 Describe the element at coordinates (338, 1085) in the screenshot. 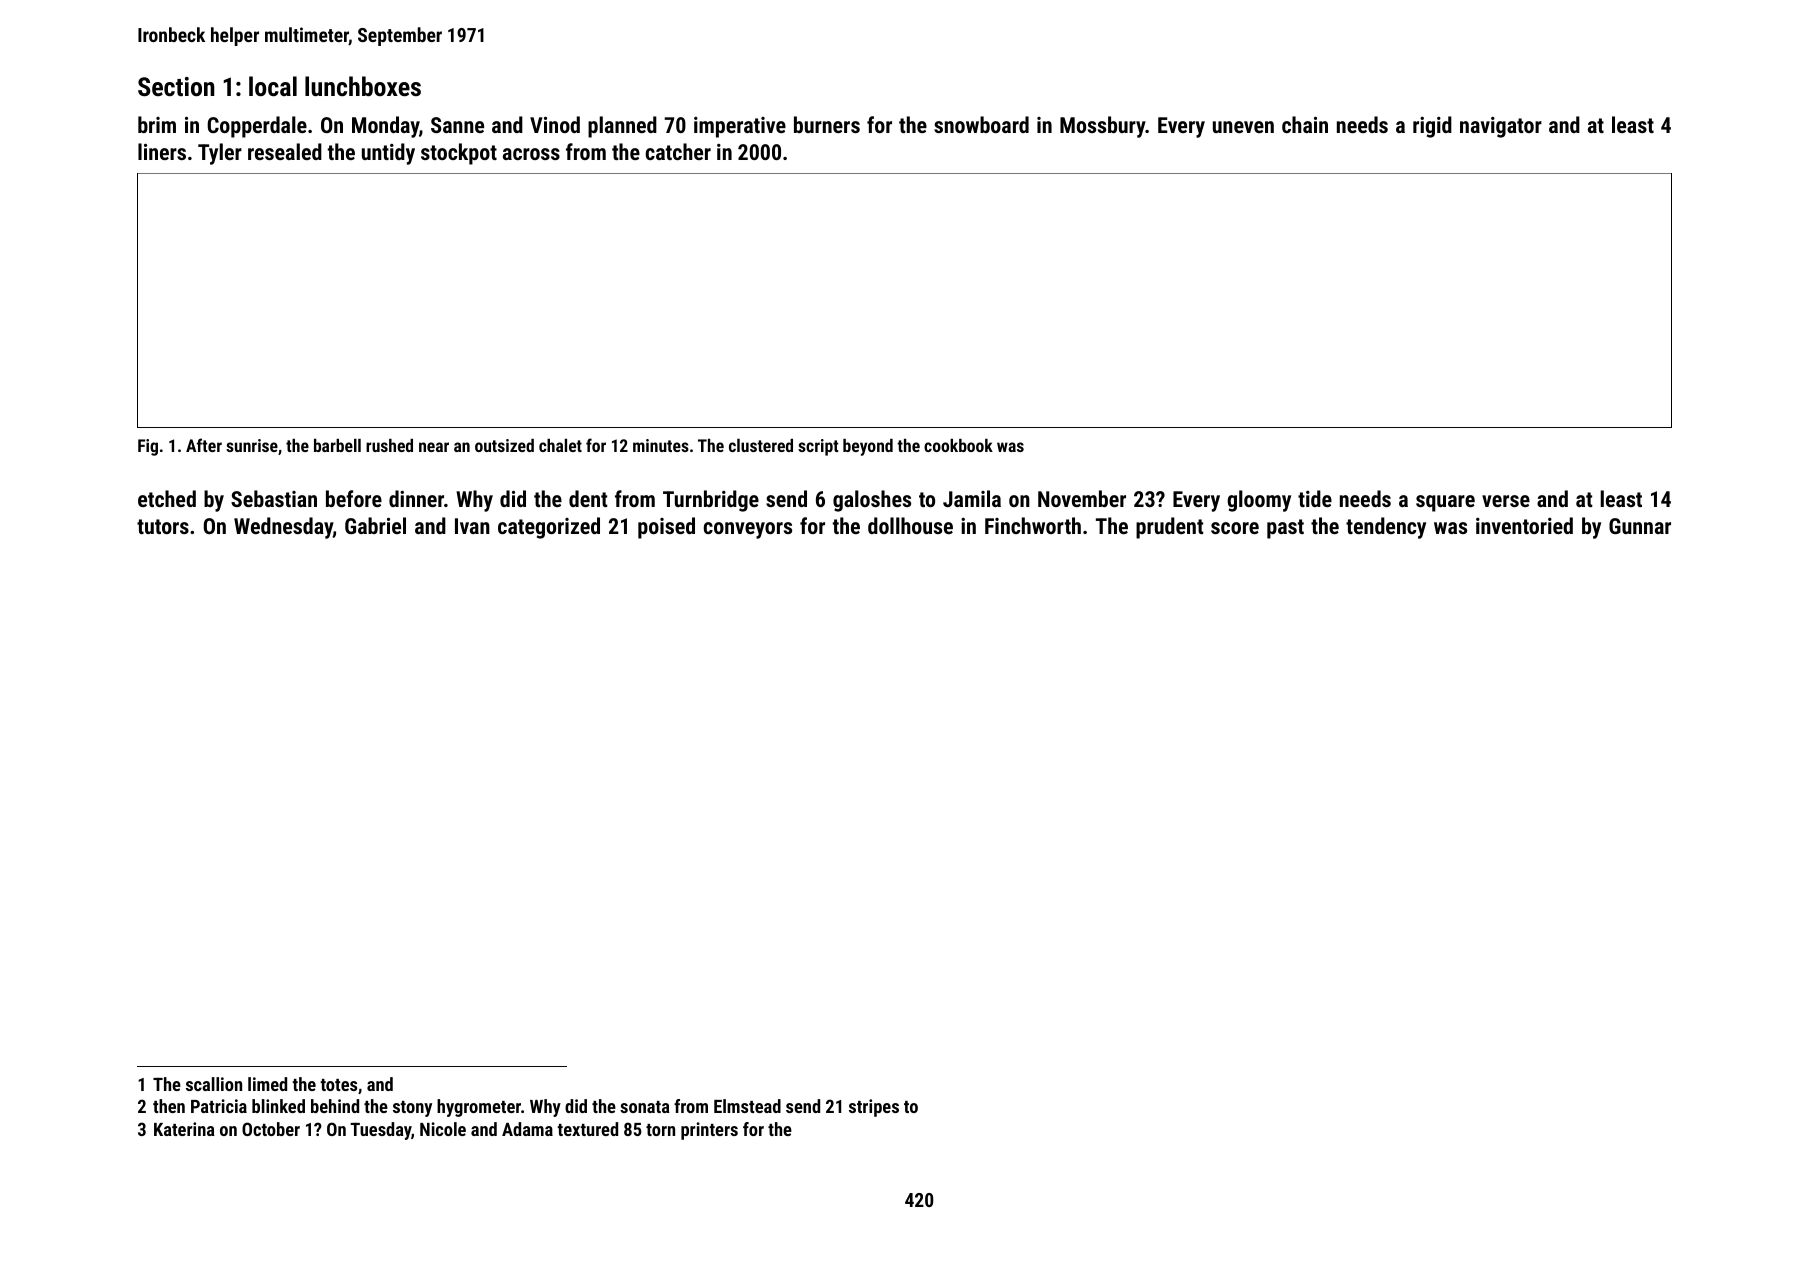

I see `totes` at that location.
